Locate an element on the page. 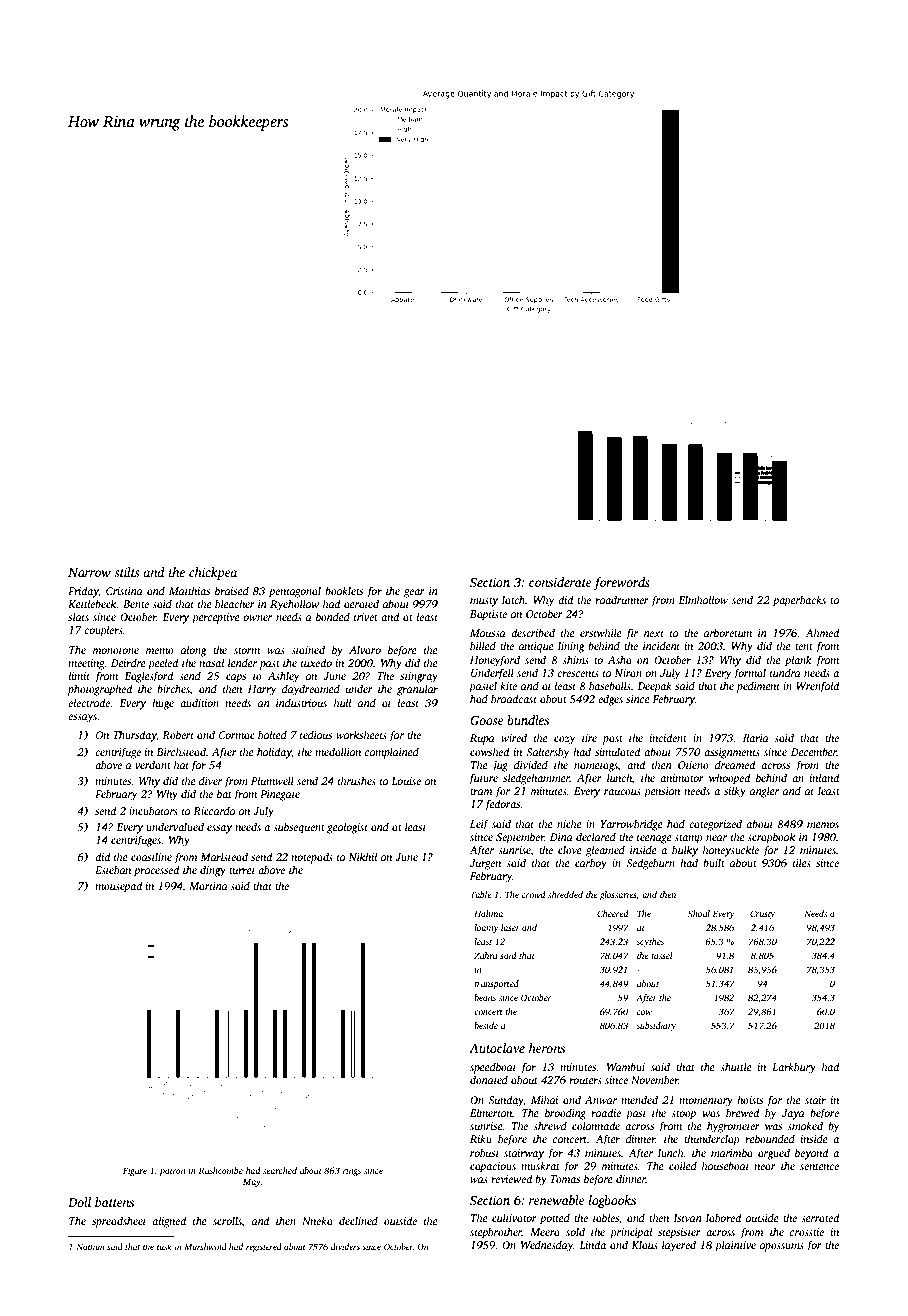  Larkbury is located at coordinates (794, 1068).
